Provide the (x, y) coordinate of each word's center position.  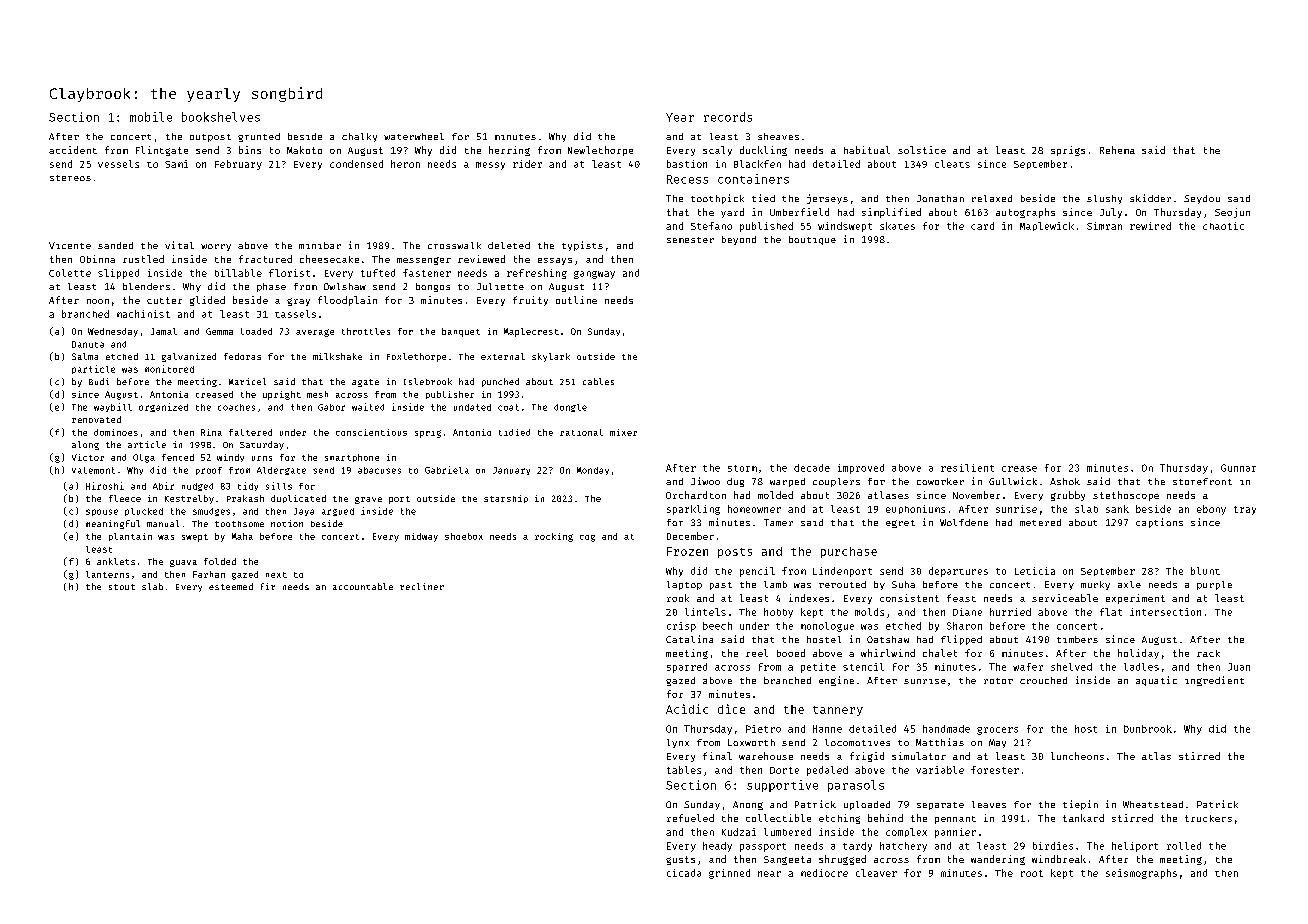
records (728, 117)
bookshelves (221, 117)
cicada (684, 873)
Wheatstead (1153, 804)
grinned (729, 874)
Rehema (1117, 150)
